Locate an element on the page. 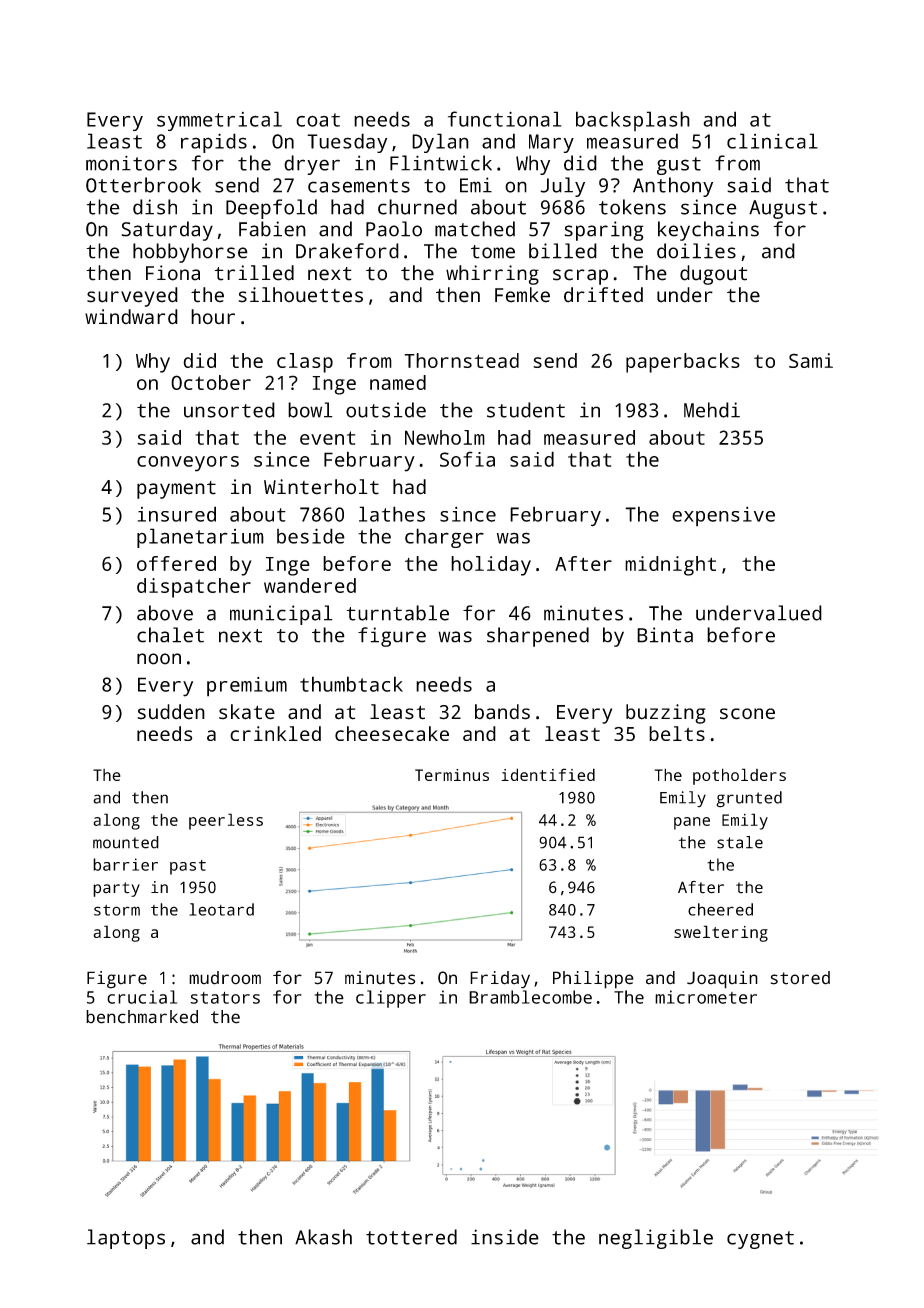 The width and height of the image is (924, 1308). coat is located at coordinates (318, 120).
